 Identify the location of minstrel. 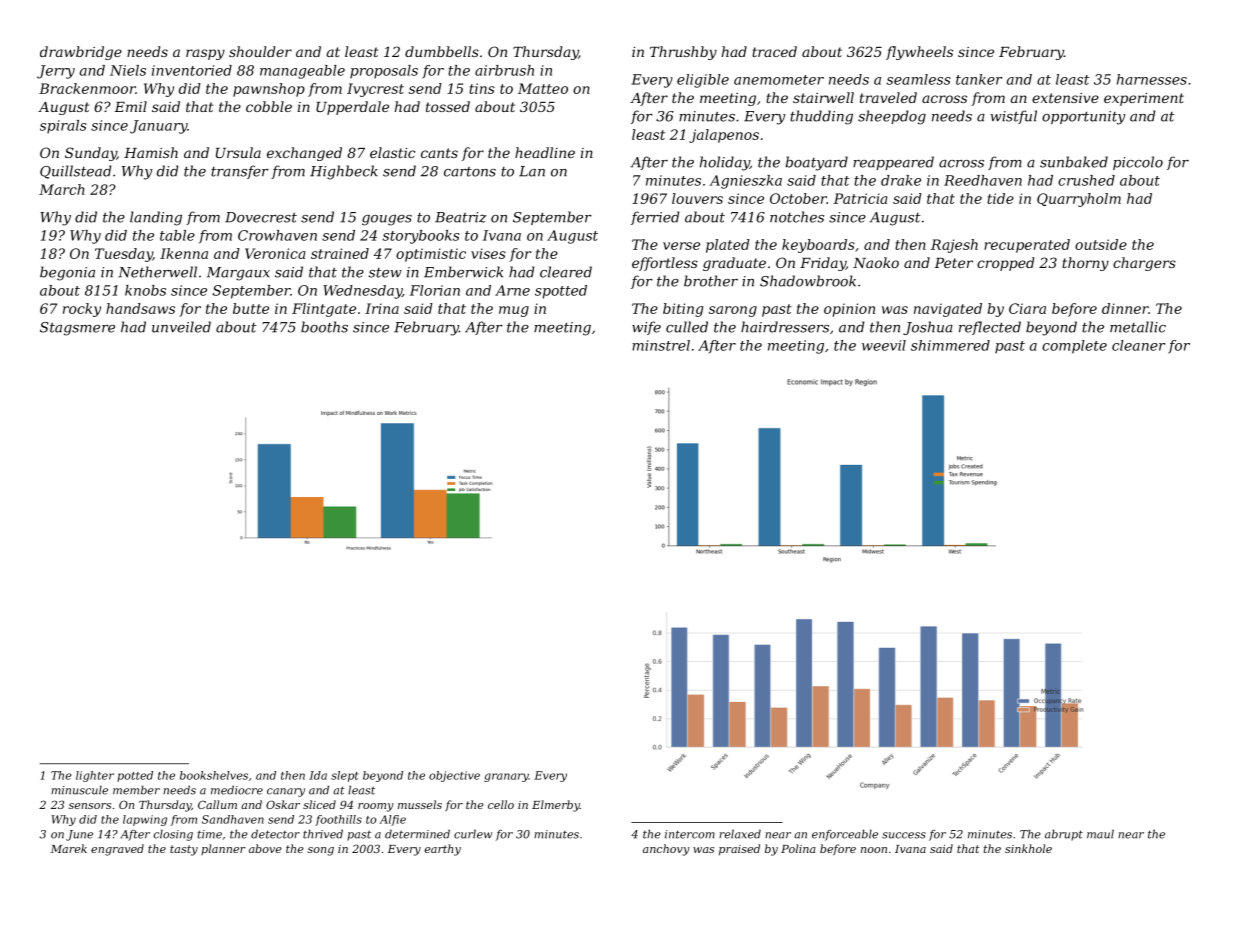
(661, 345).
